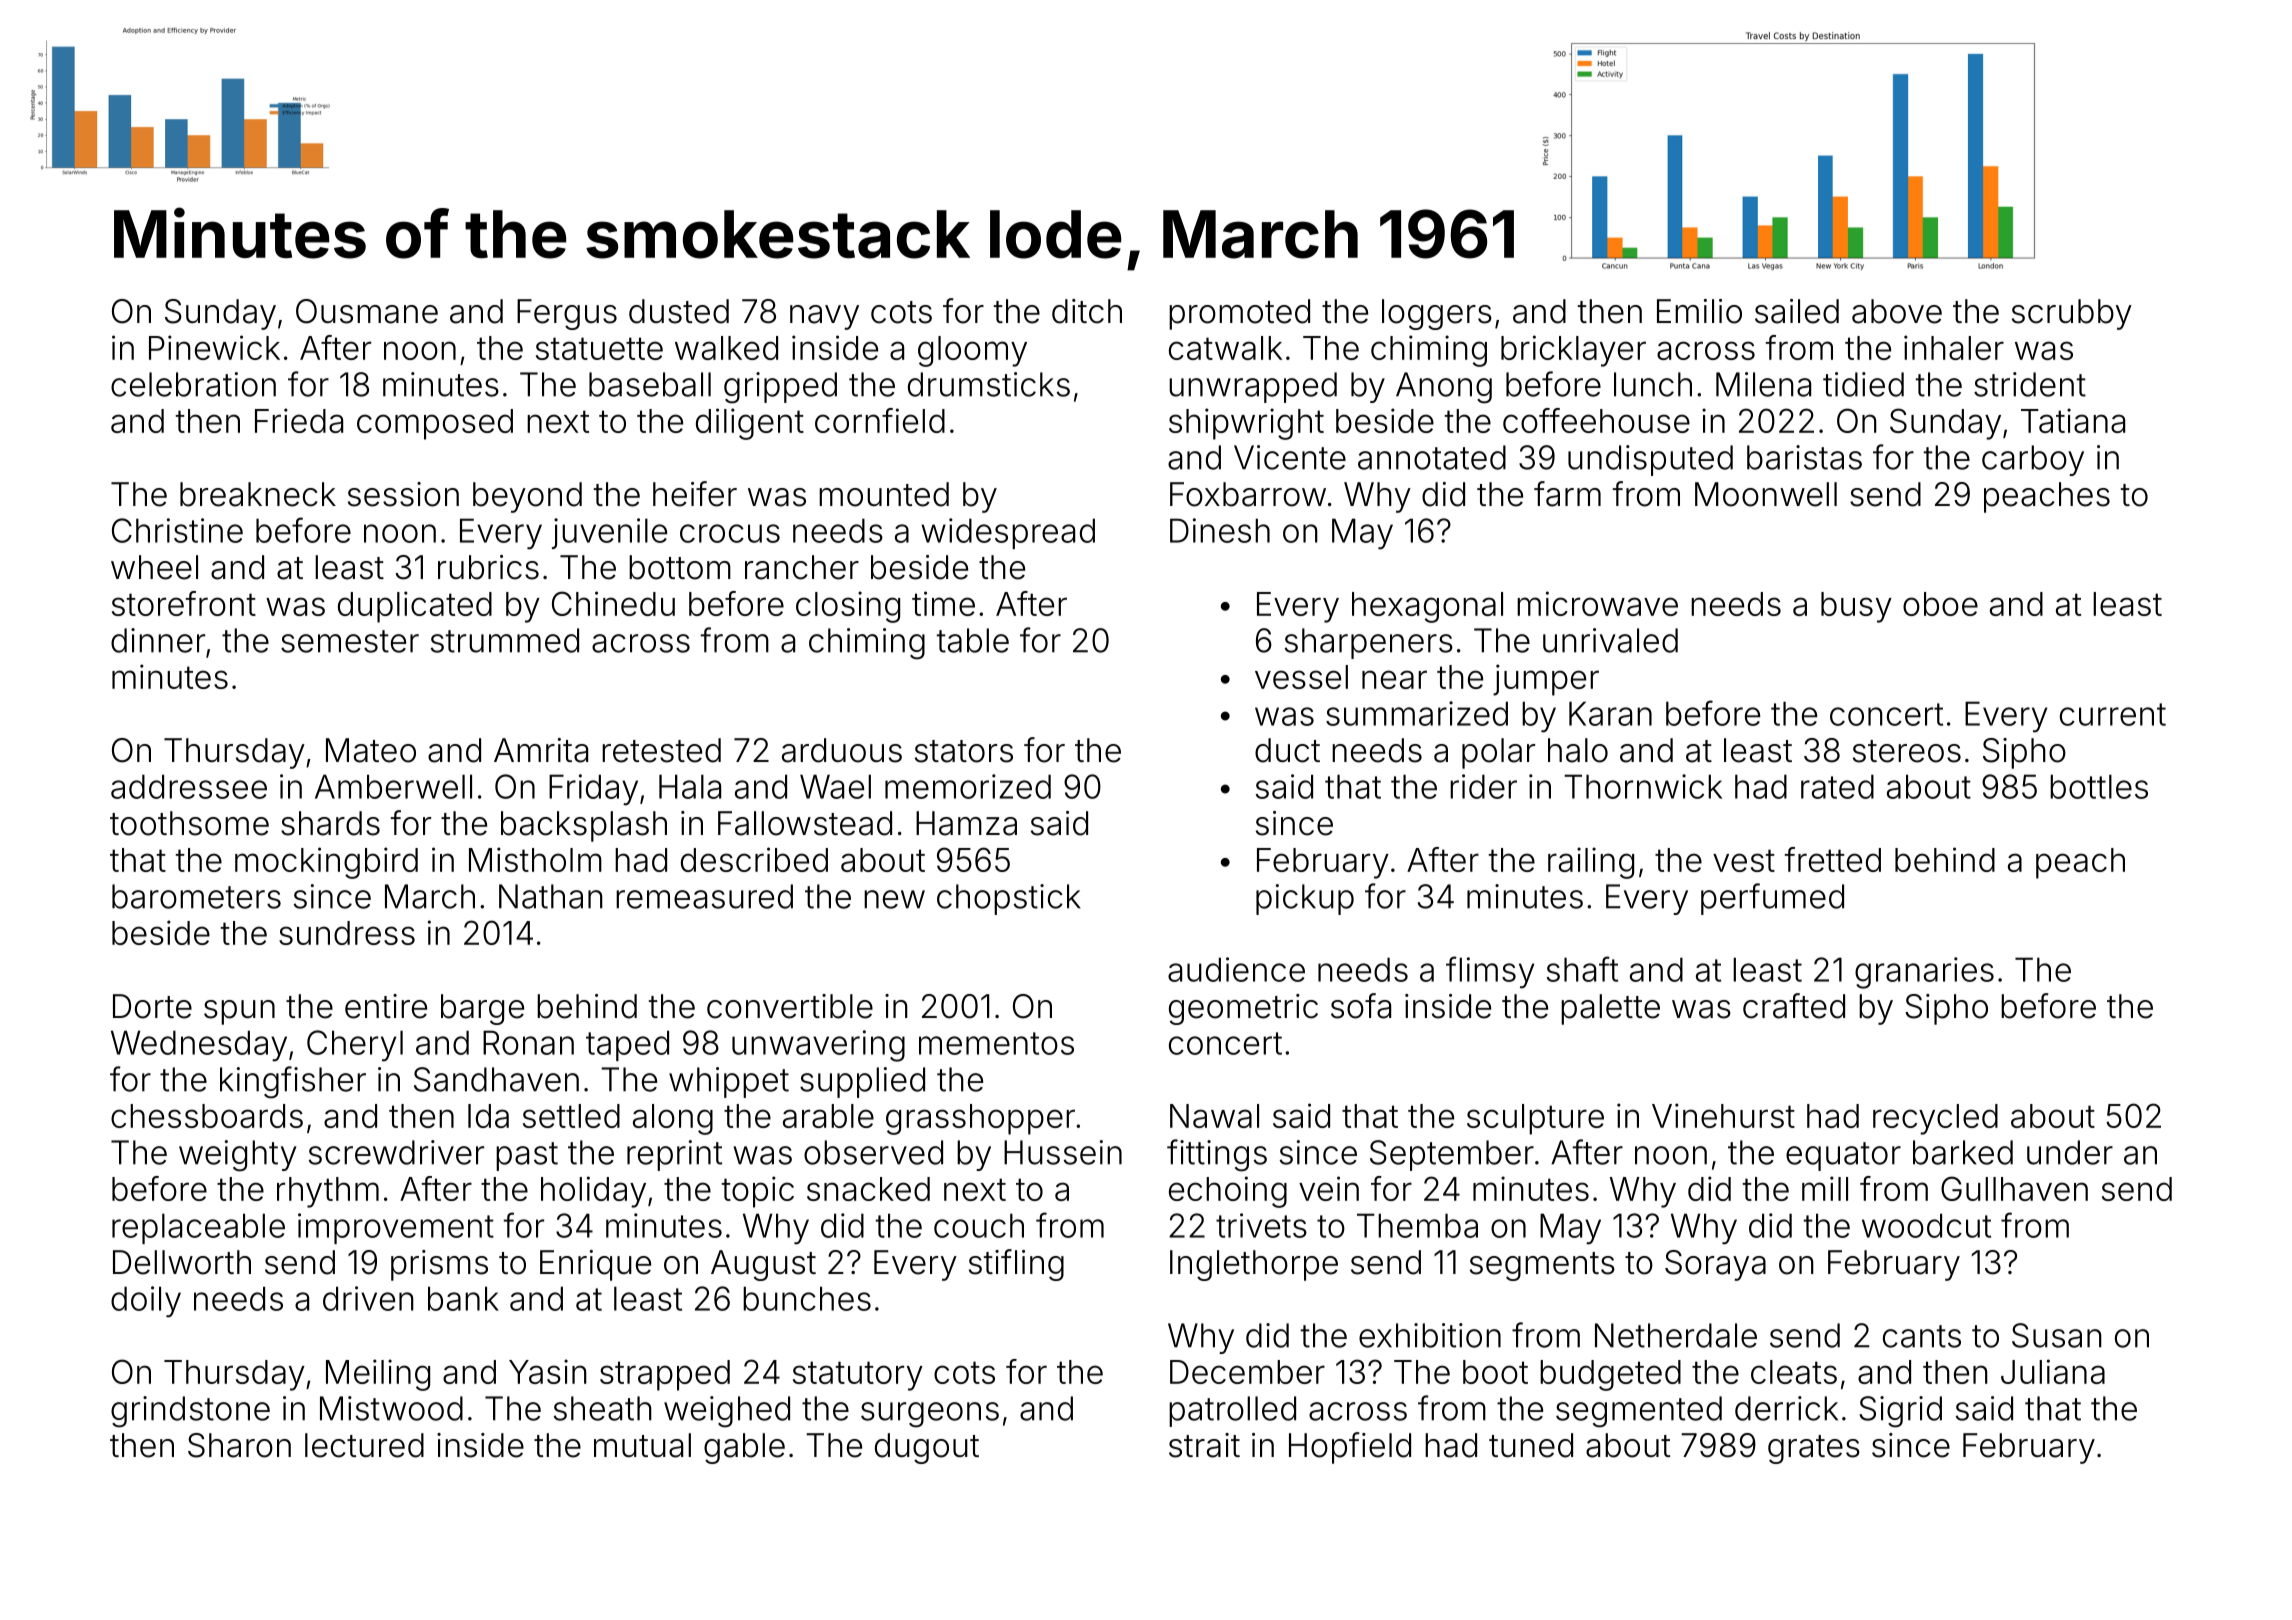  I want to click on rancher, so click(802, 567).
